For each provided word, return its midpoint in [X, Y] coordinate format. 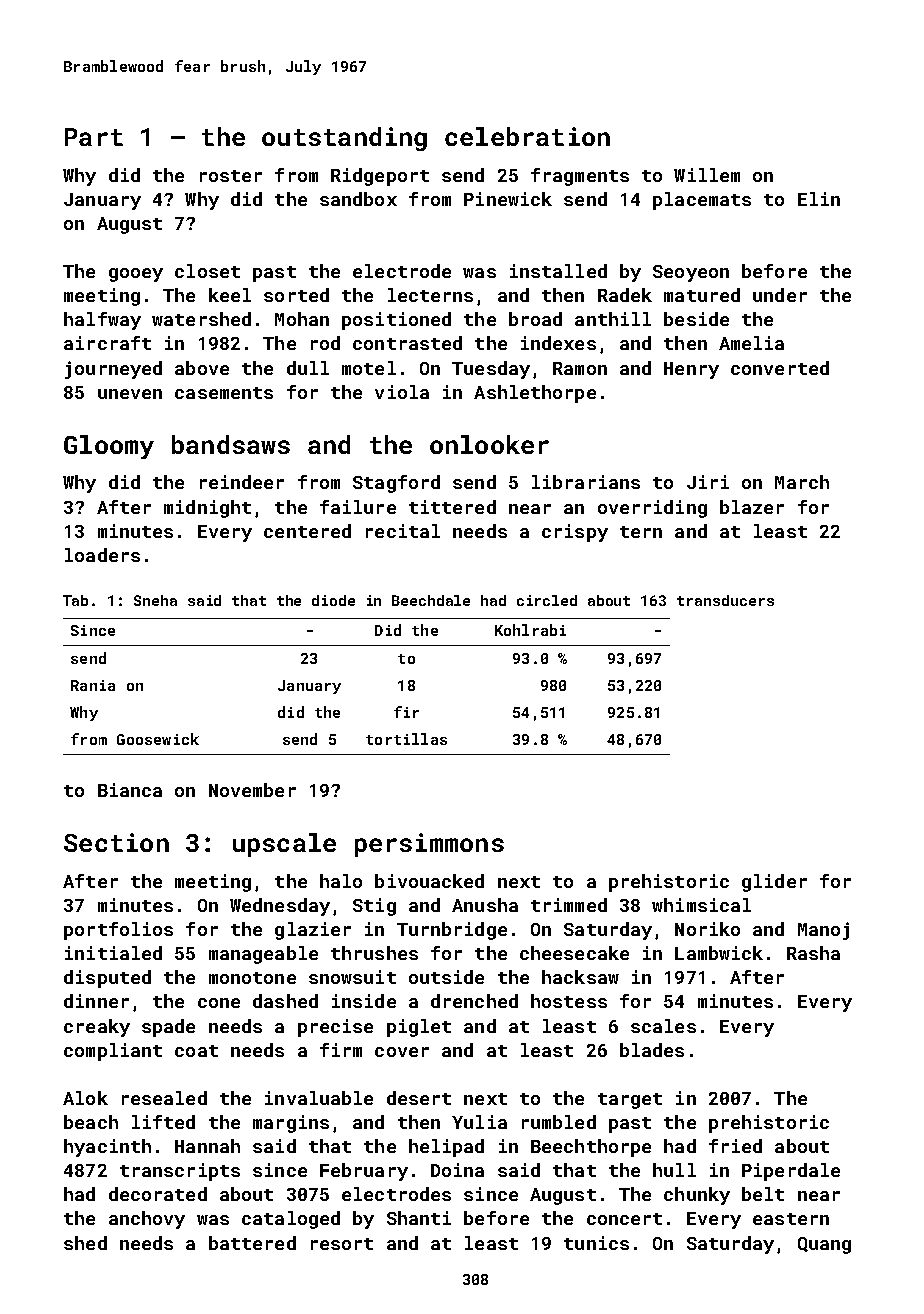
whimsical [701, 905]
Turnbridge [452, 931]
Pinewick [508, 199]
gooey [136, 275]
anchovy [147, 1220]
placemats [702, 201]
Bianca [130, 790]
